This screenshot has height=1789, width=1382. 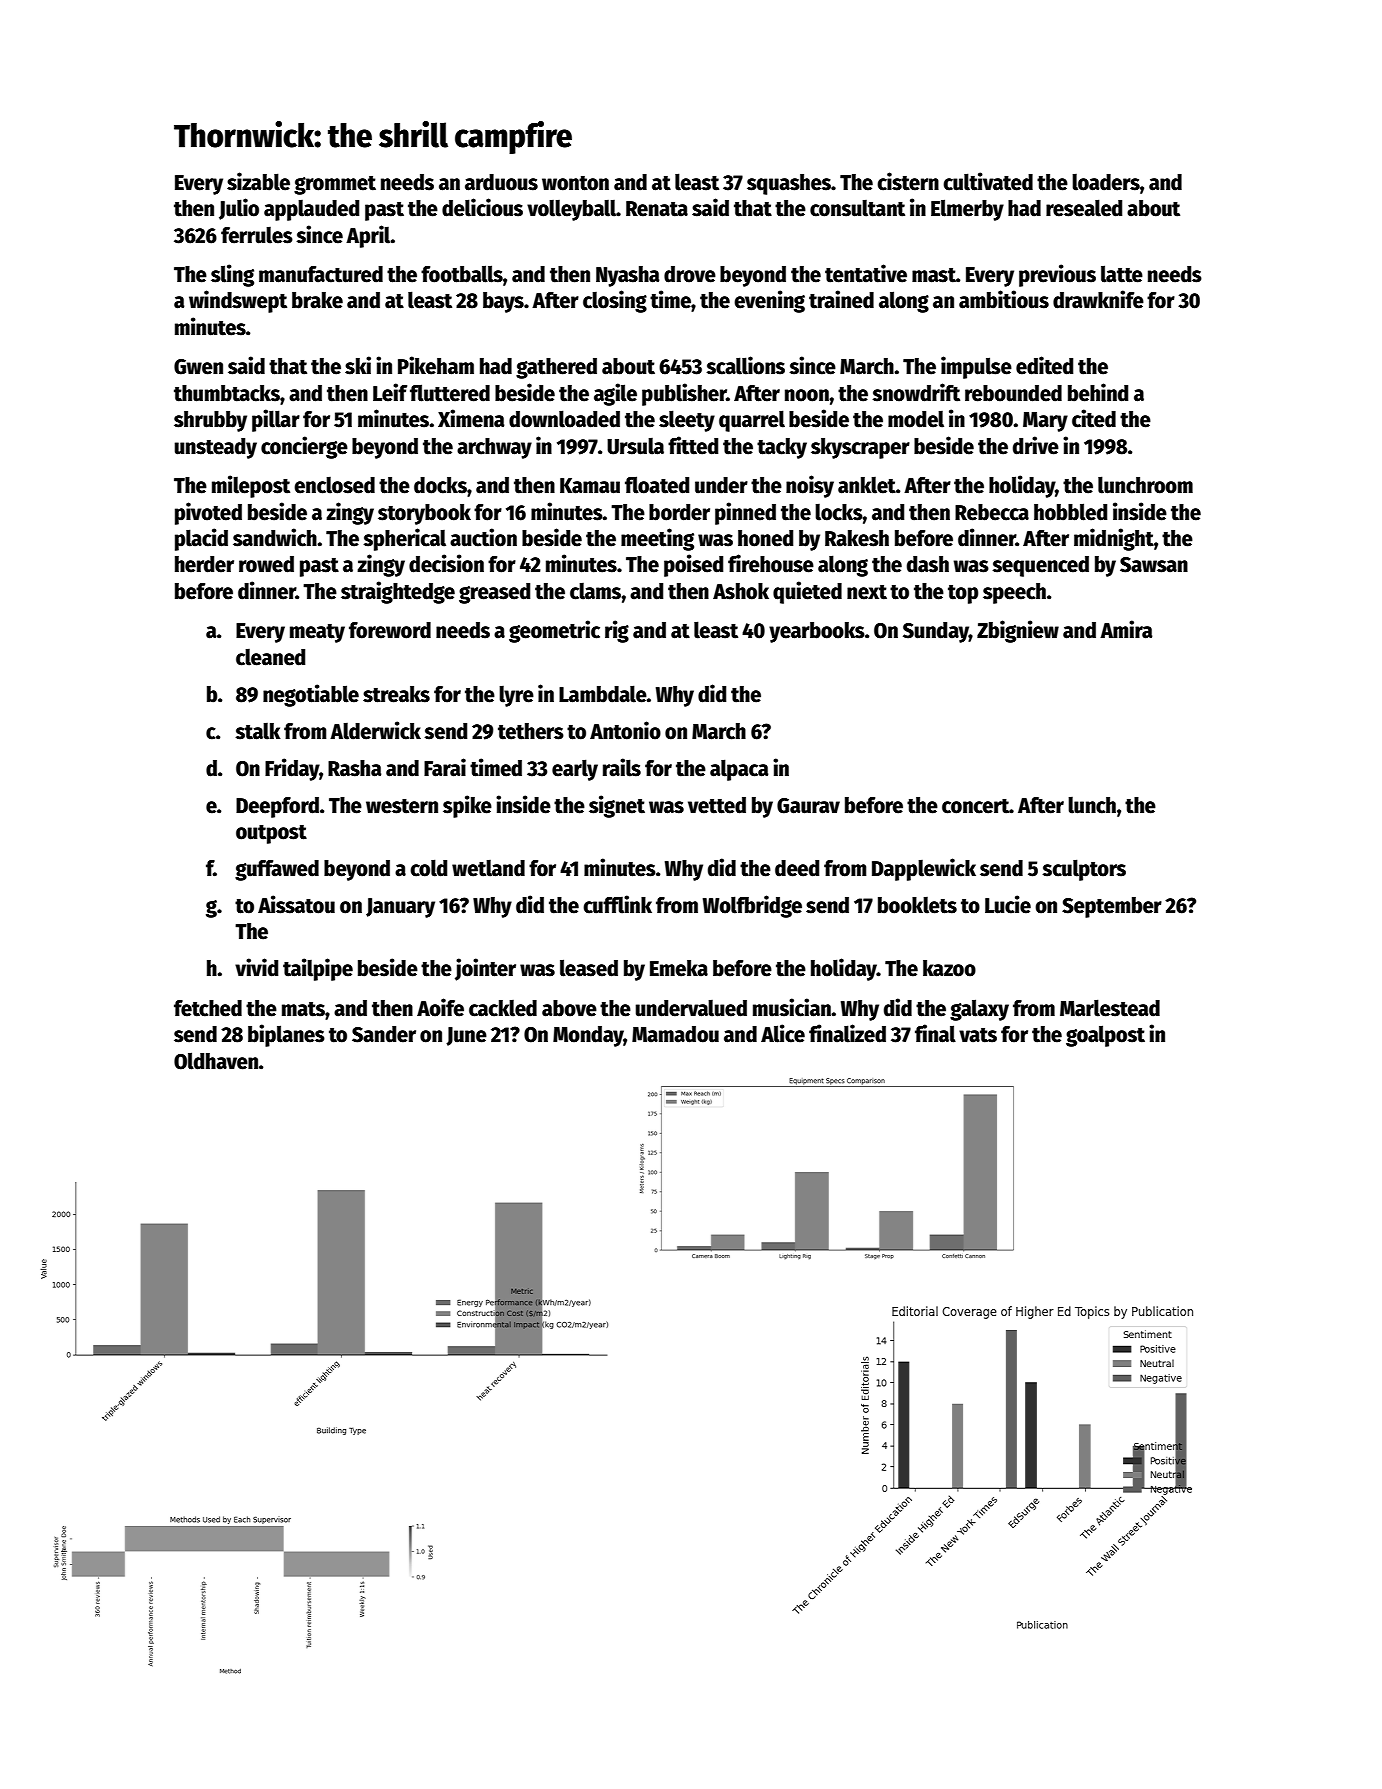 What do you see at coordinates (276, 420) in the screenshot?
I see `pillar` at bounding box center [276, 420].
